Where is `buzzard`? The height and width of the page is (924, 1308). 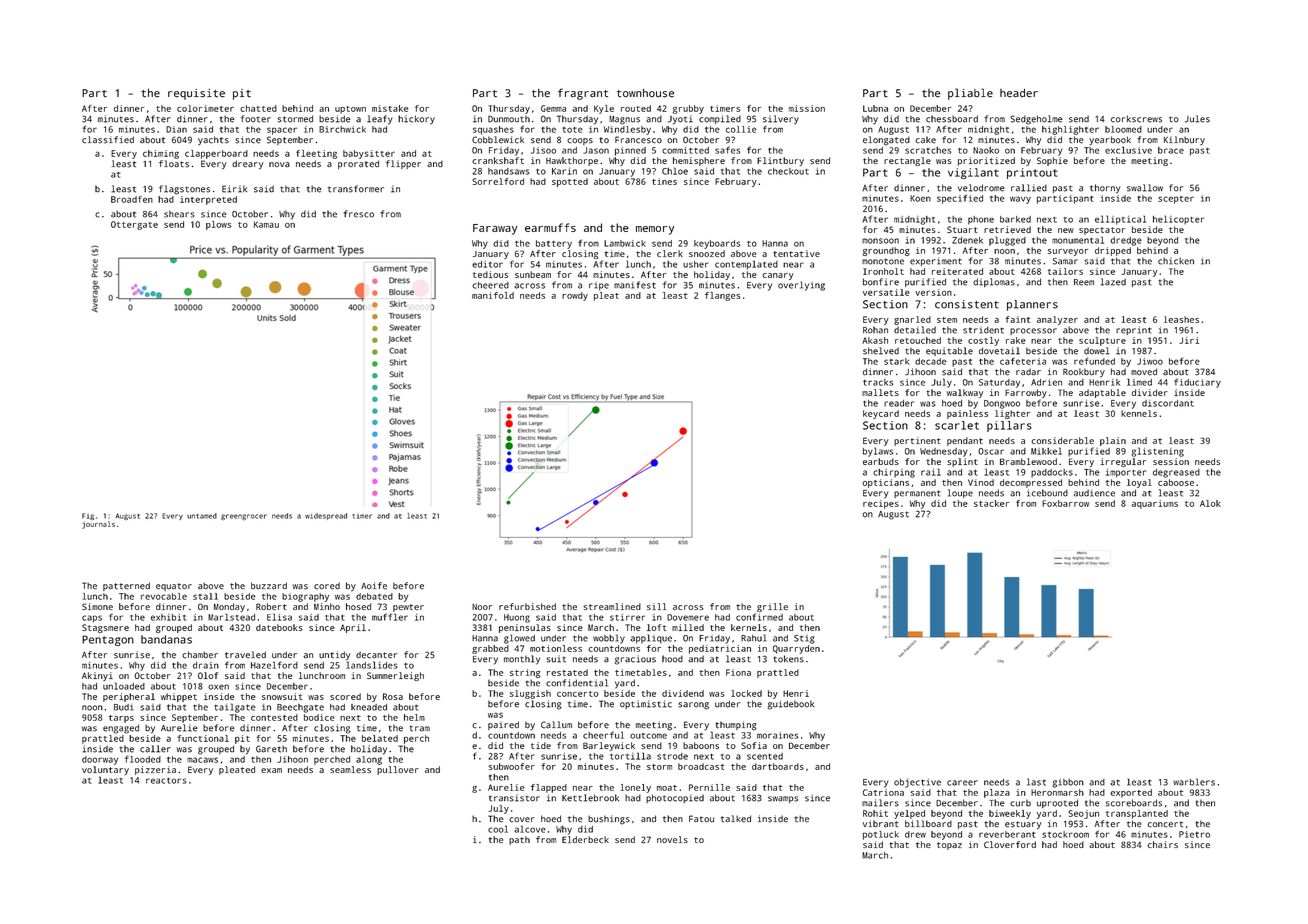
buzzard is located at coordinates (269, 586).
